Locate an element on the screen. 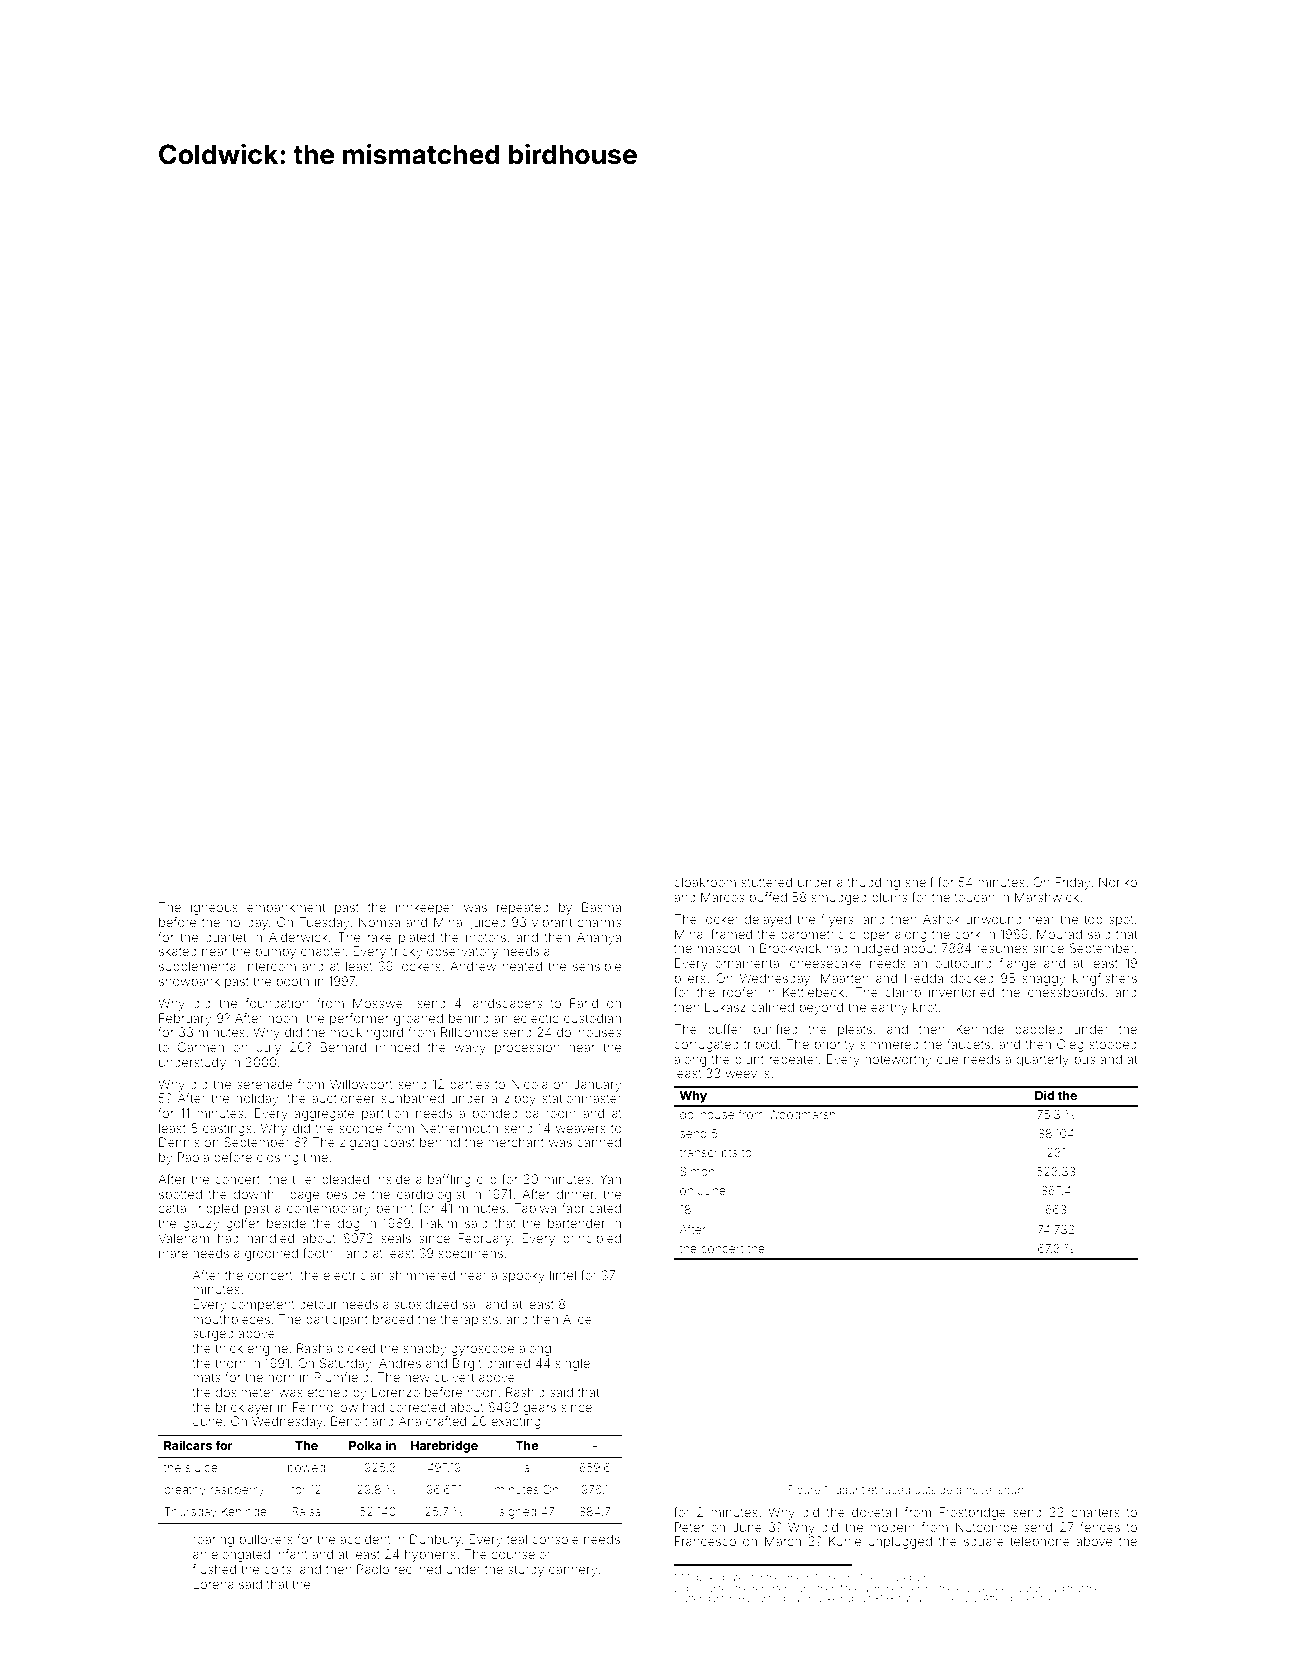 The image size is (1296, 1677). fabricated is located at coordinates (591, 1208).
